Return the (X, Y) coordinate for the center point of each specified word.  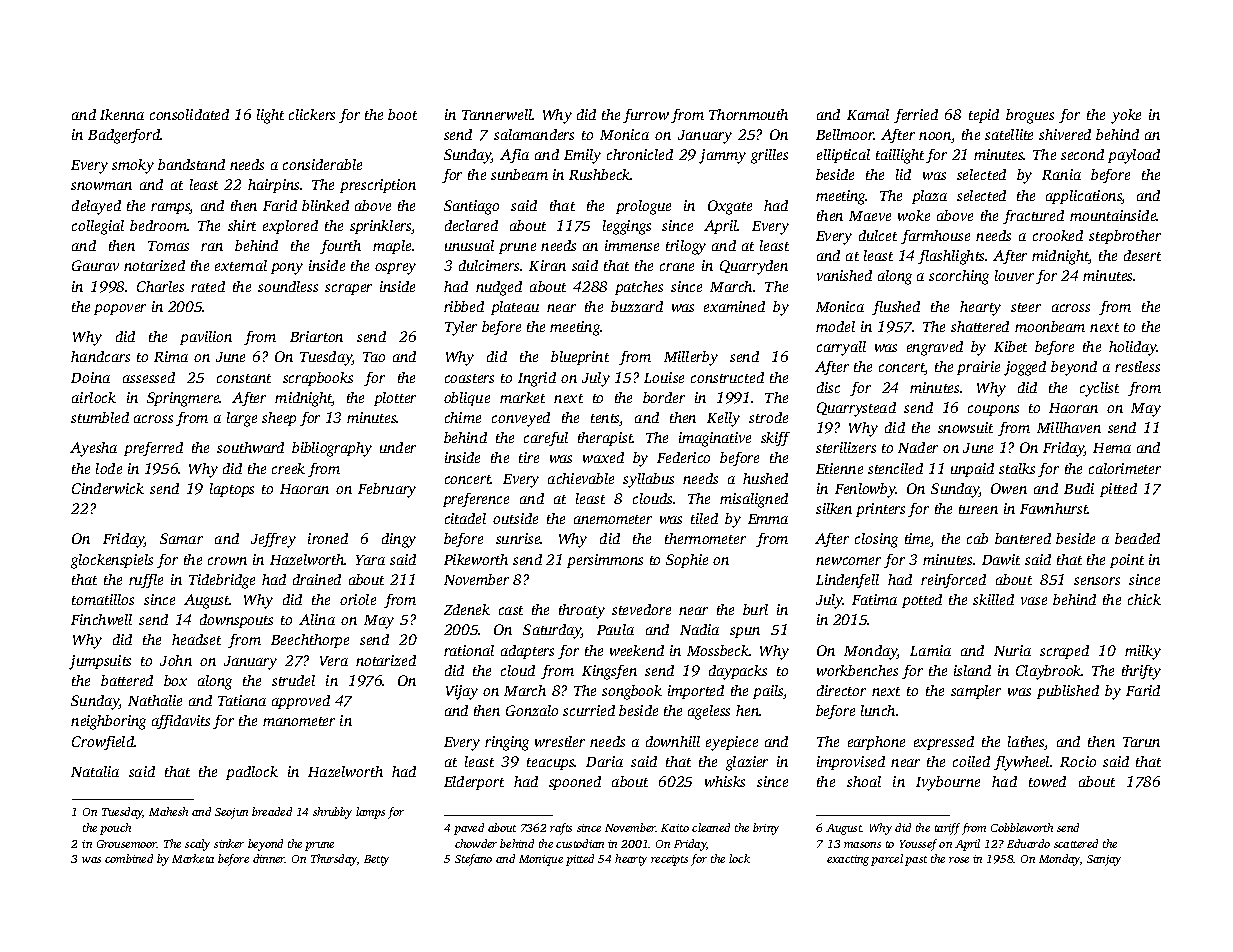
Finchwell (101, 619)
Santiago (471, 207)
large (242, 419)
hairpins (273, 186)
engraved (935, 348)
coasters (469, 378)
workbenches (857, 670)
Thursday (334, 860)
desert (1142, 255)
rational (469, 650)
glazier (747, 763)
